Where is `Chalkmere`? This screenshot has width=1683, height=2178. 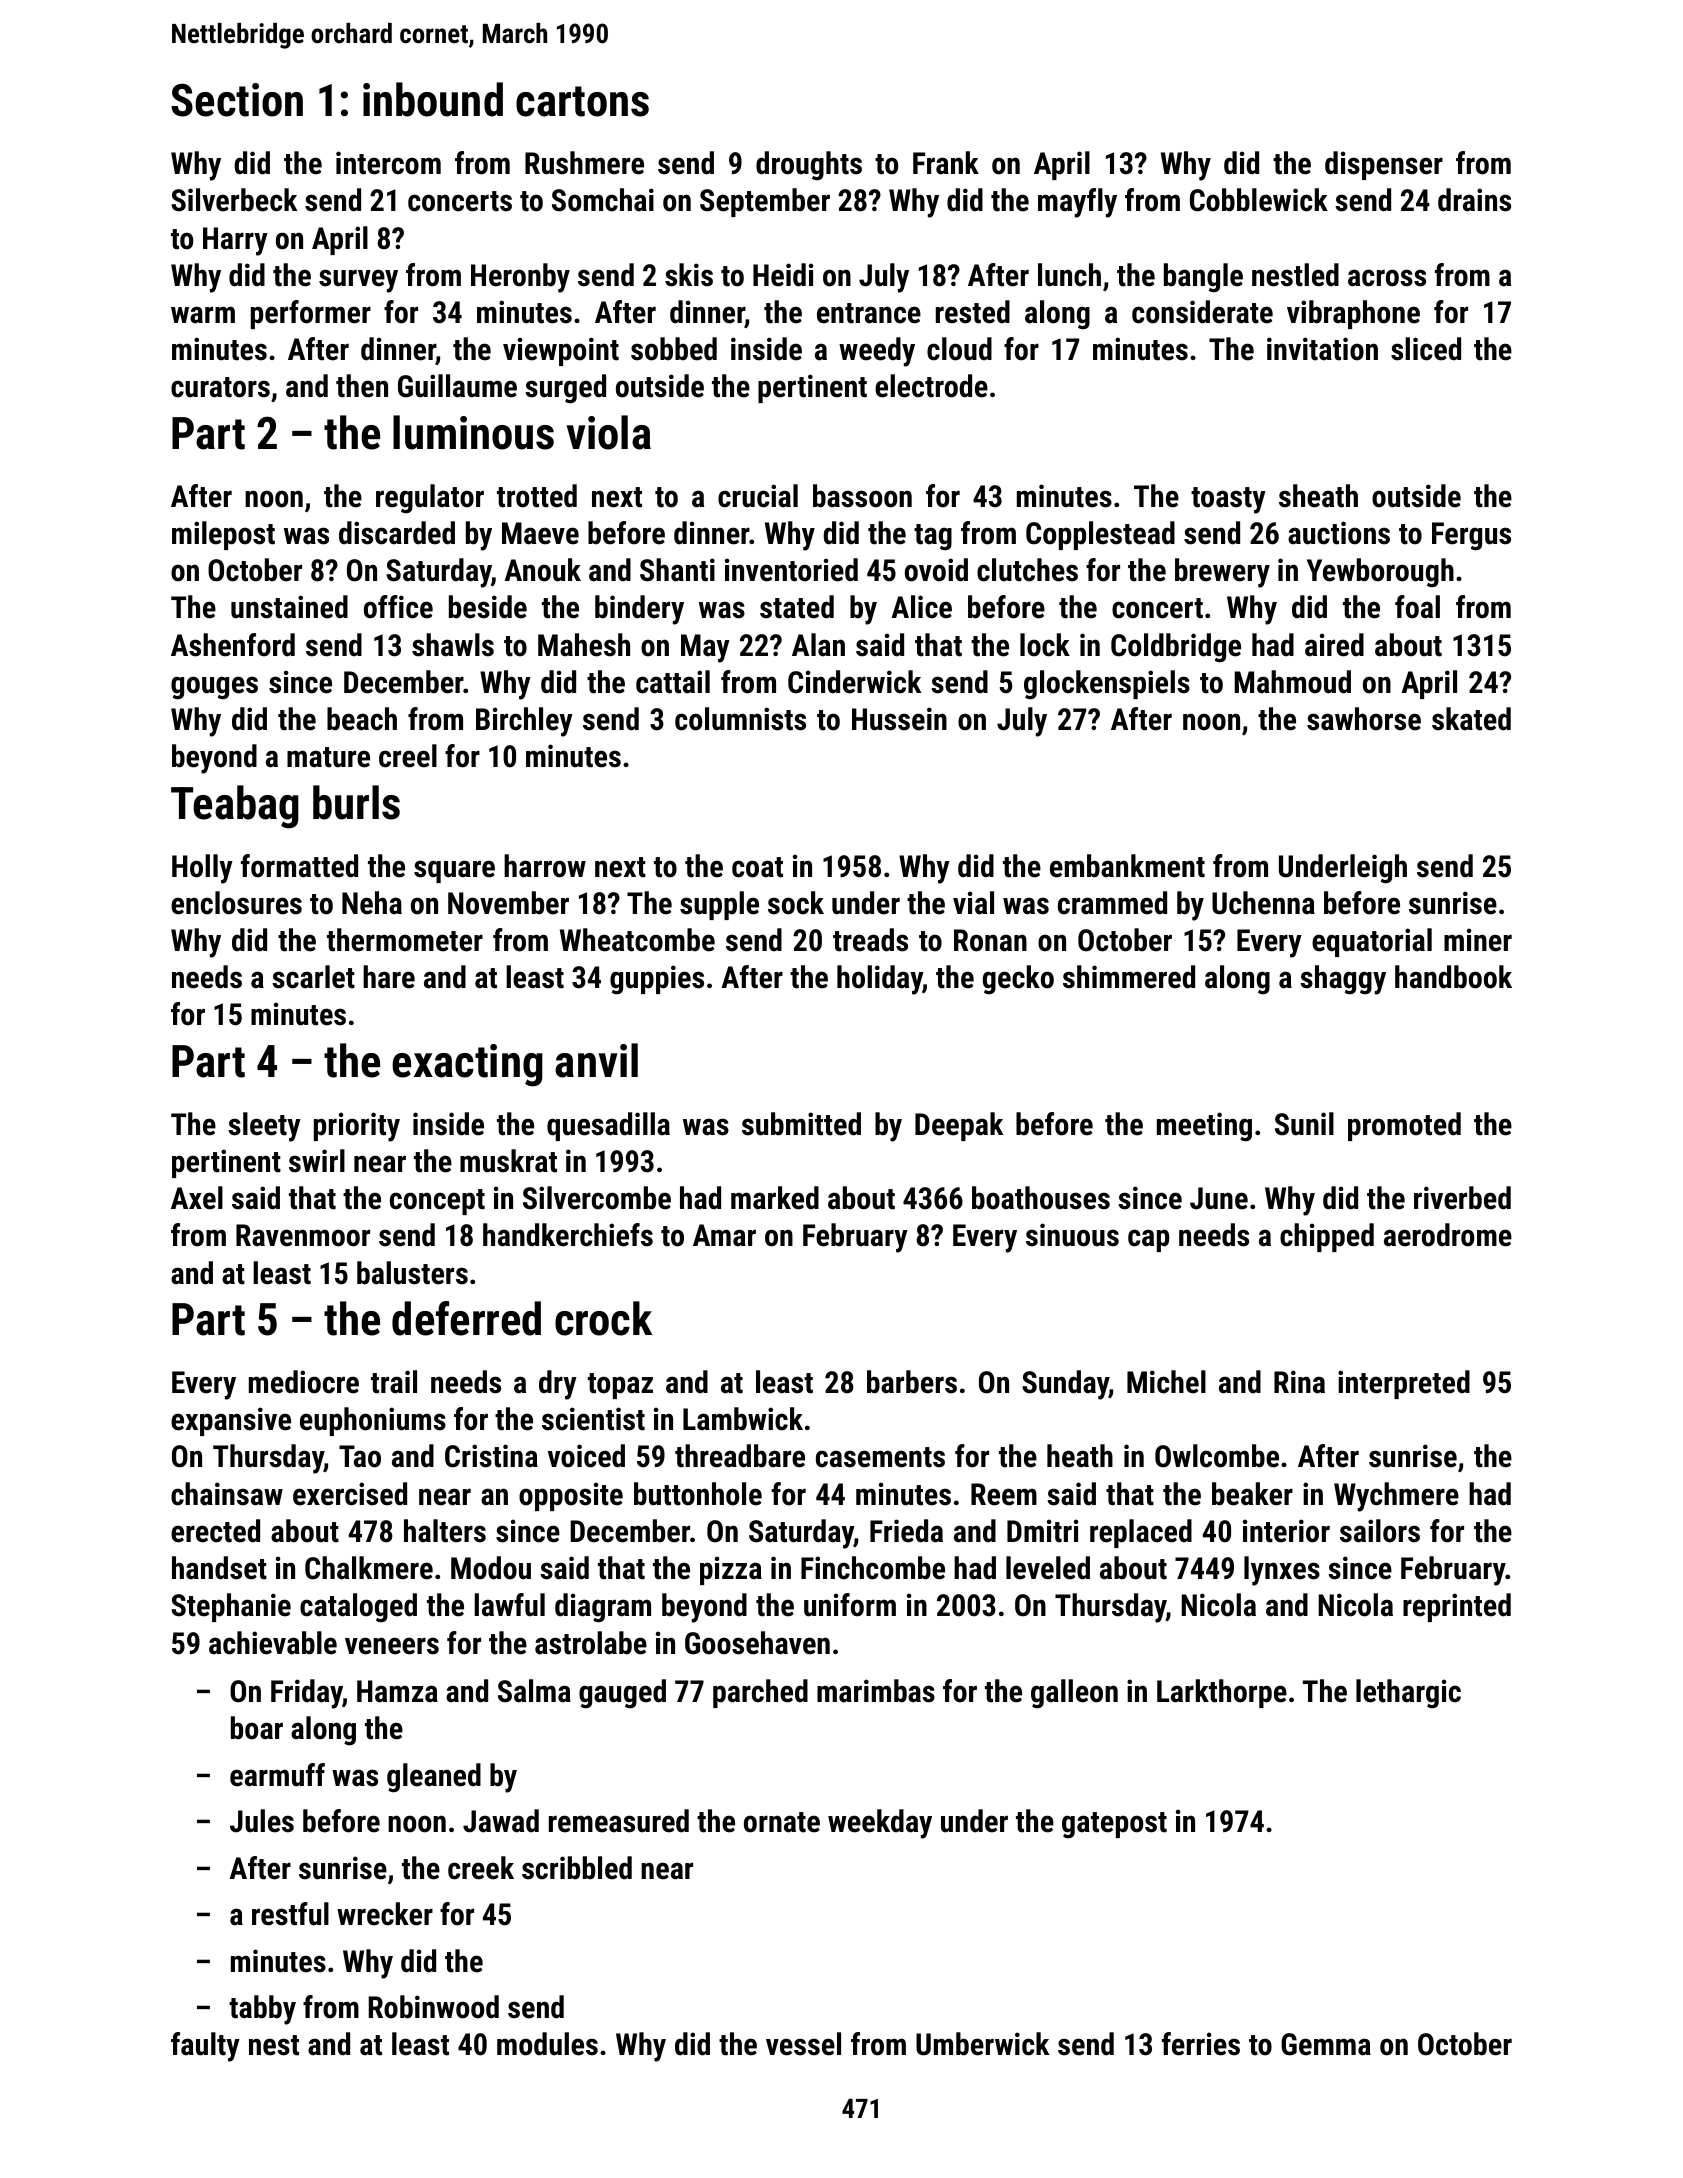
Chalkmere is located at coordinates (369, 1568).
